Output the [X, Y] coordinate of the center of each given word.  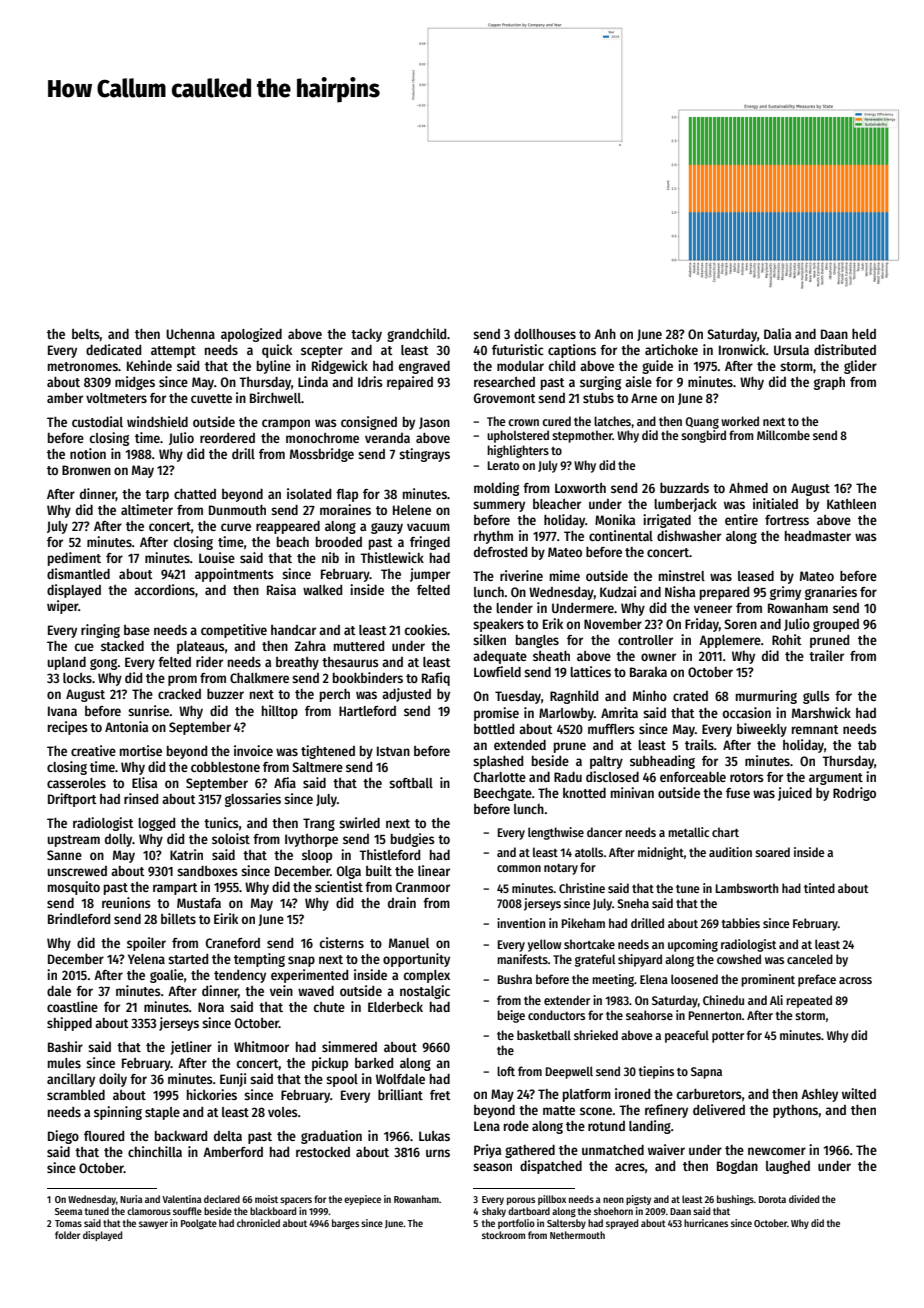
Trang [319, 824]
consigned [369, 423]
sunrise [148, 710]
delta [228, 1136]
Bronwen [86, 470]
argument [836, 779]
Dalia [777, 333]
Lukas [434, 1136]
